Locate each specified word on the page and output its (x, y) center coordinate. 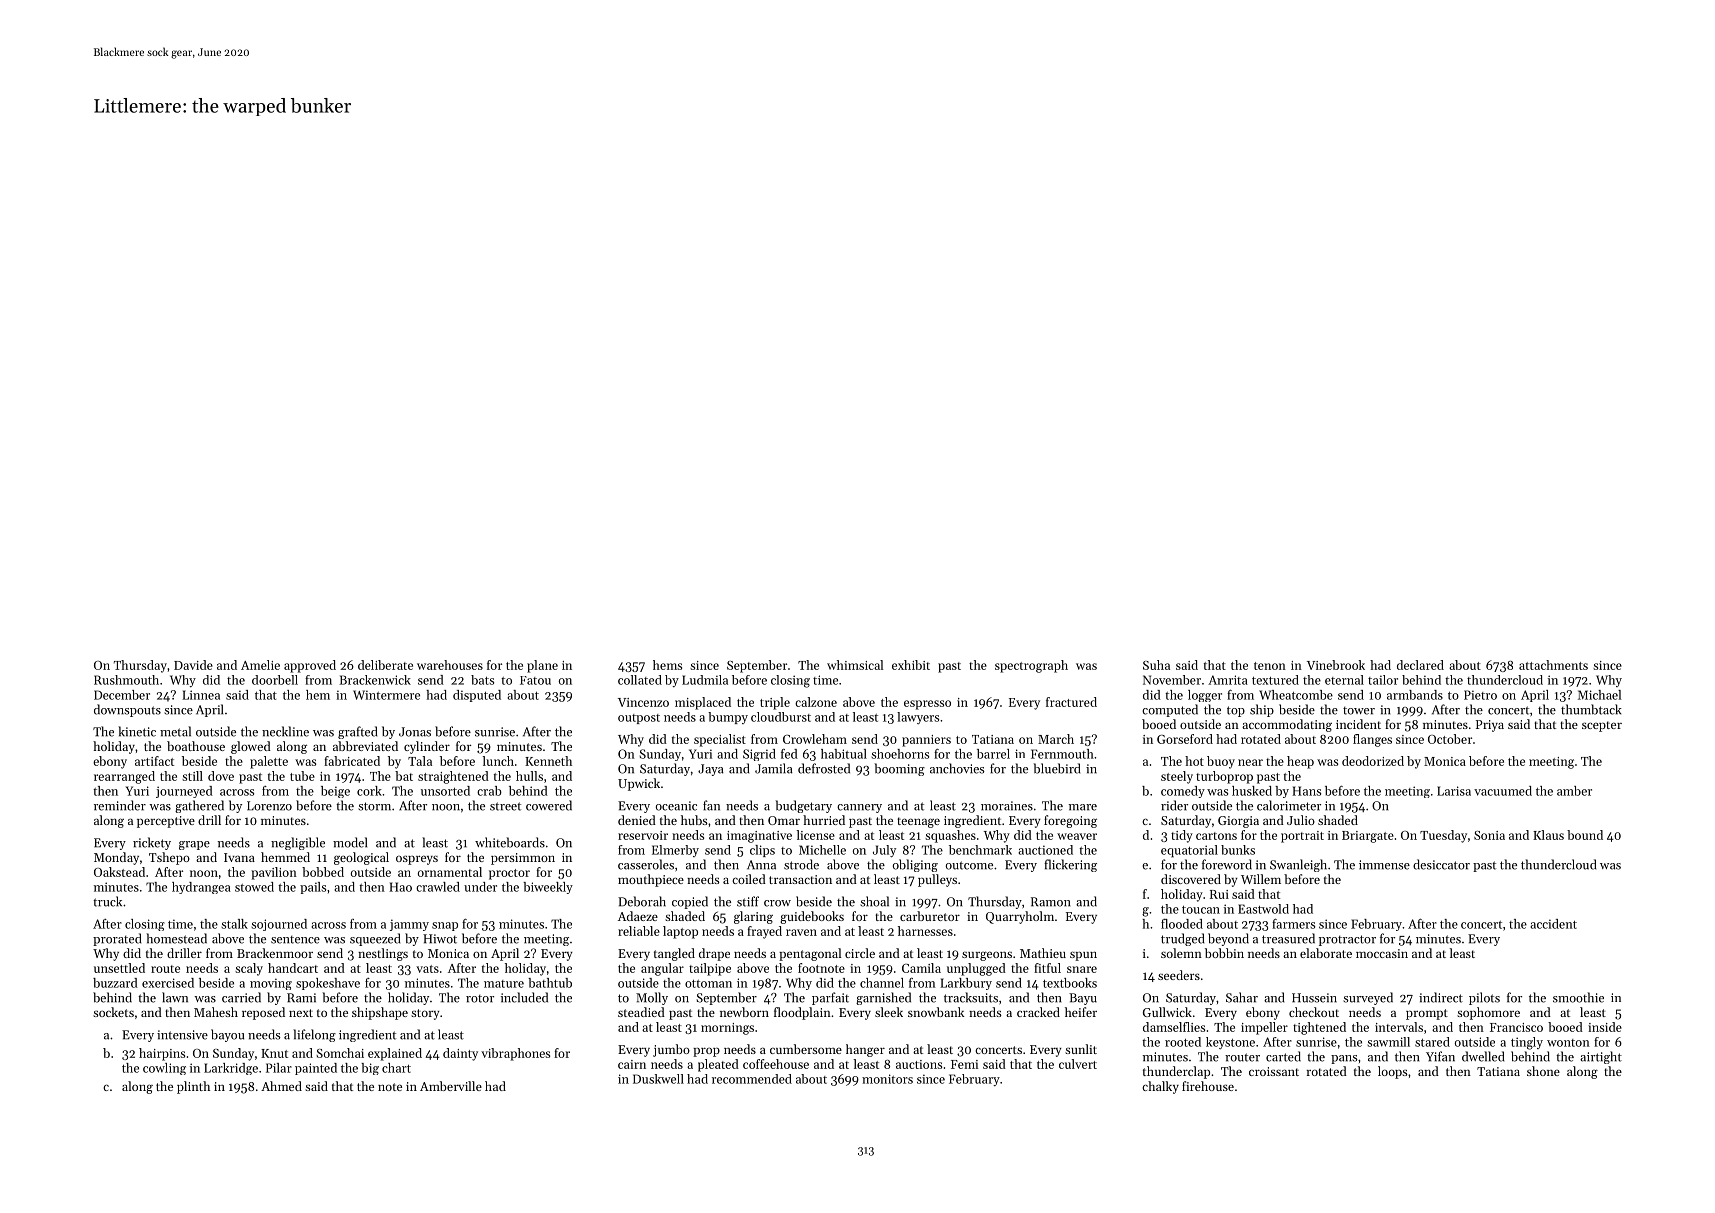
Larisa (1454, 791)
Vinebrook (1336, 665)
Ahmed (281, 1086)
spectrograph (1031, 666)
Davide (193, 665)
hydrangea (201, 888)
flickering (1070, 865)
